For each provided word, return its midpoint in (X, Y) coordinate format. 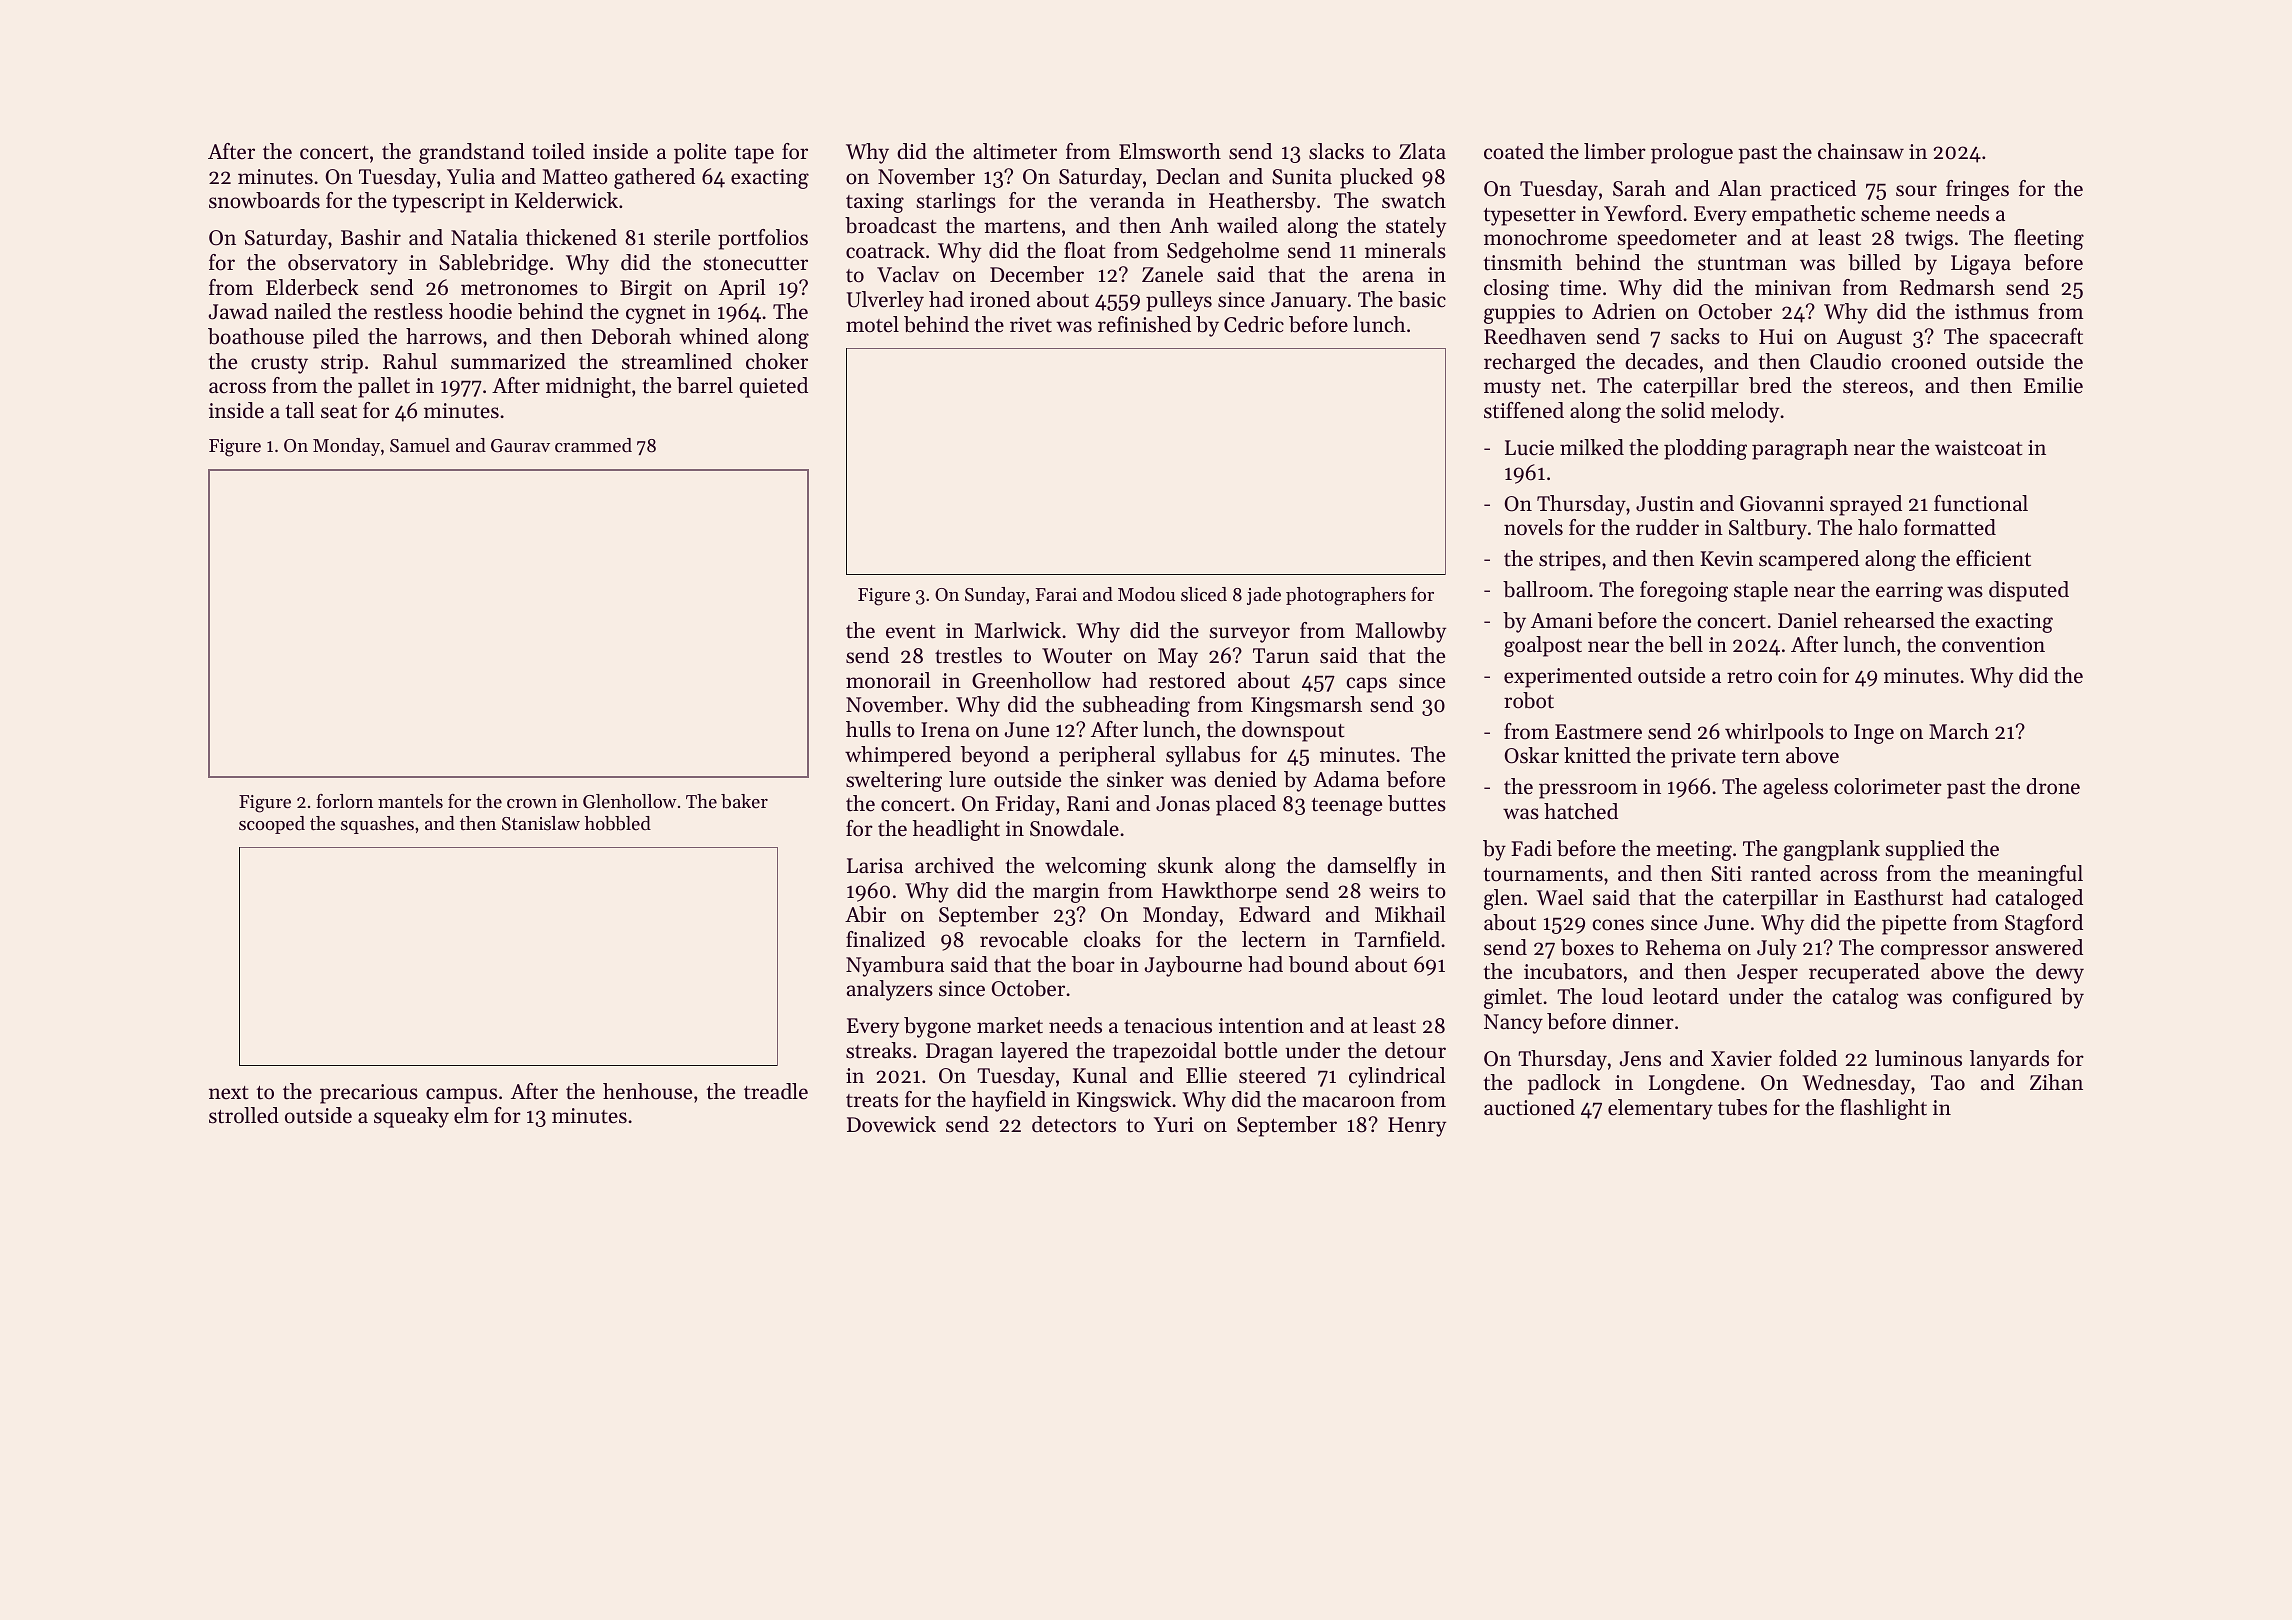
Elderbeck (312, 287)
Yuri (1174, 1124)
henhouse (647, 1091)
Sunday (995, 596)
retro (1749, 677)
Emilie (2053, 385)
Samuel (420, 445)
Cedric (1254, 324)
